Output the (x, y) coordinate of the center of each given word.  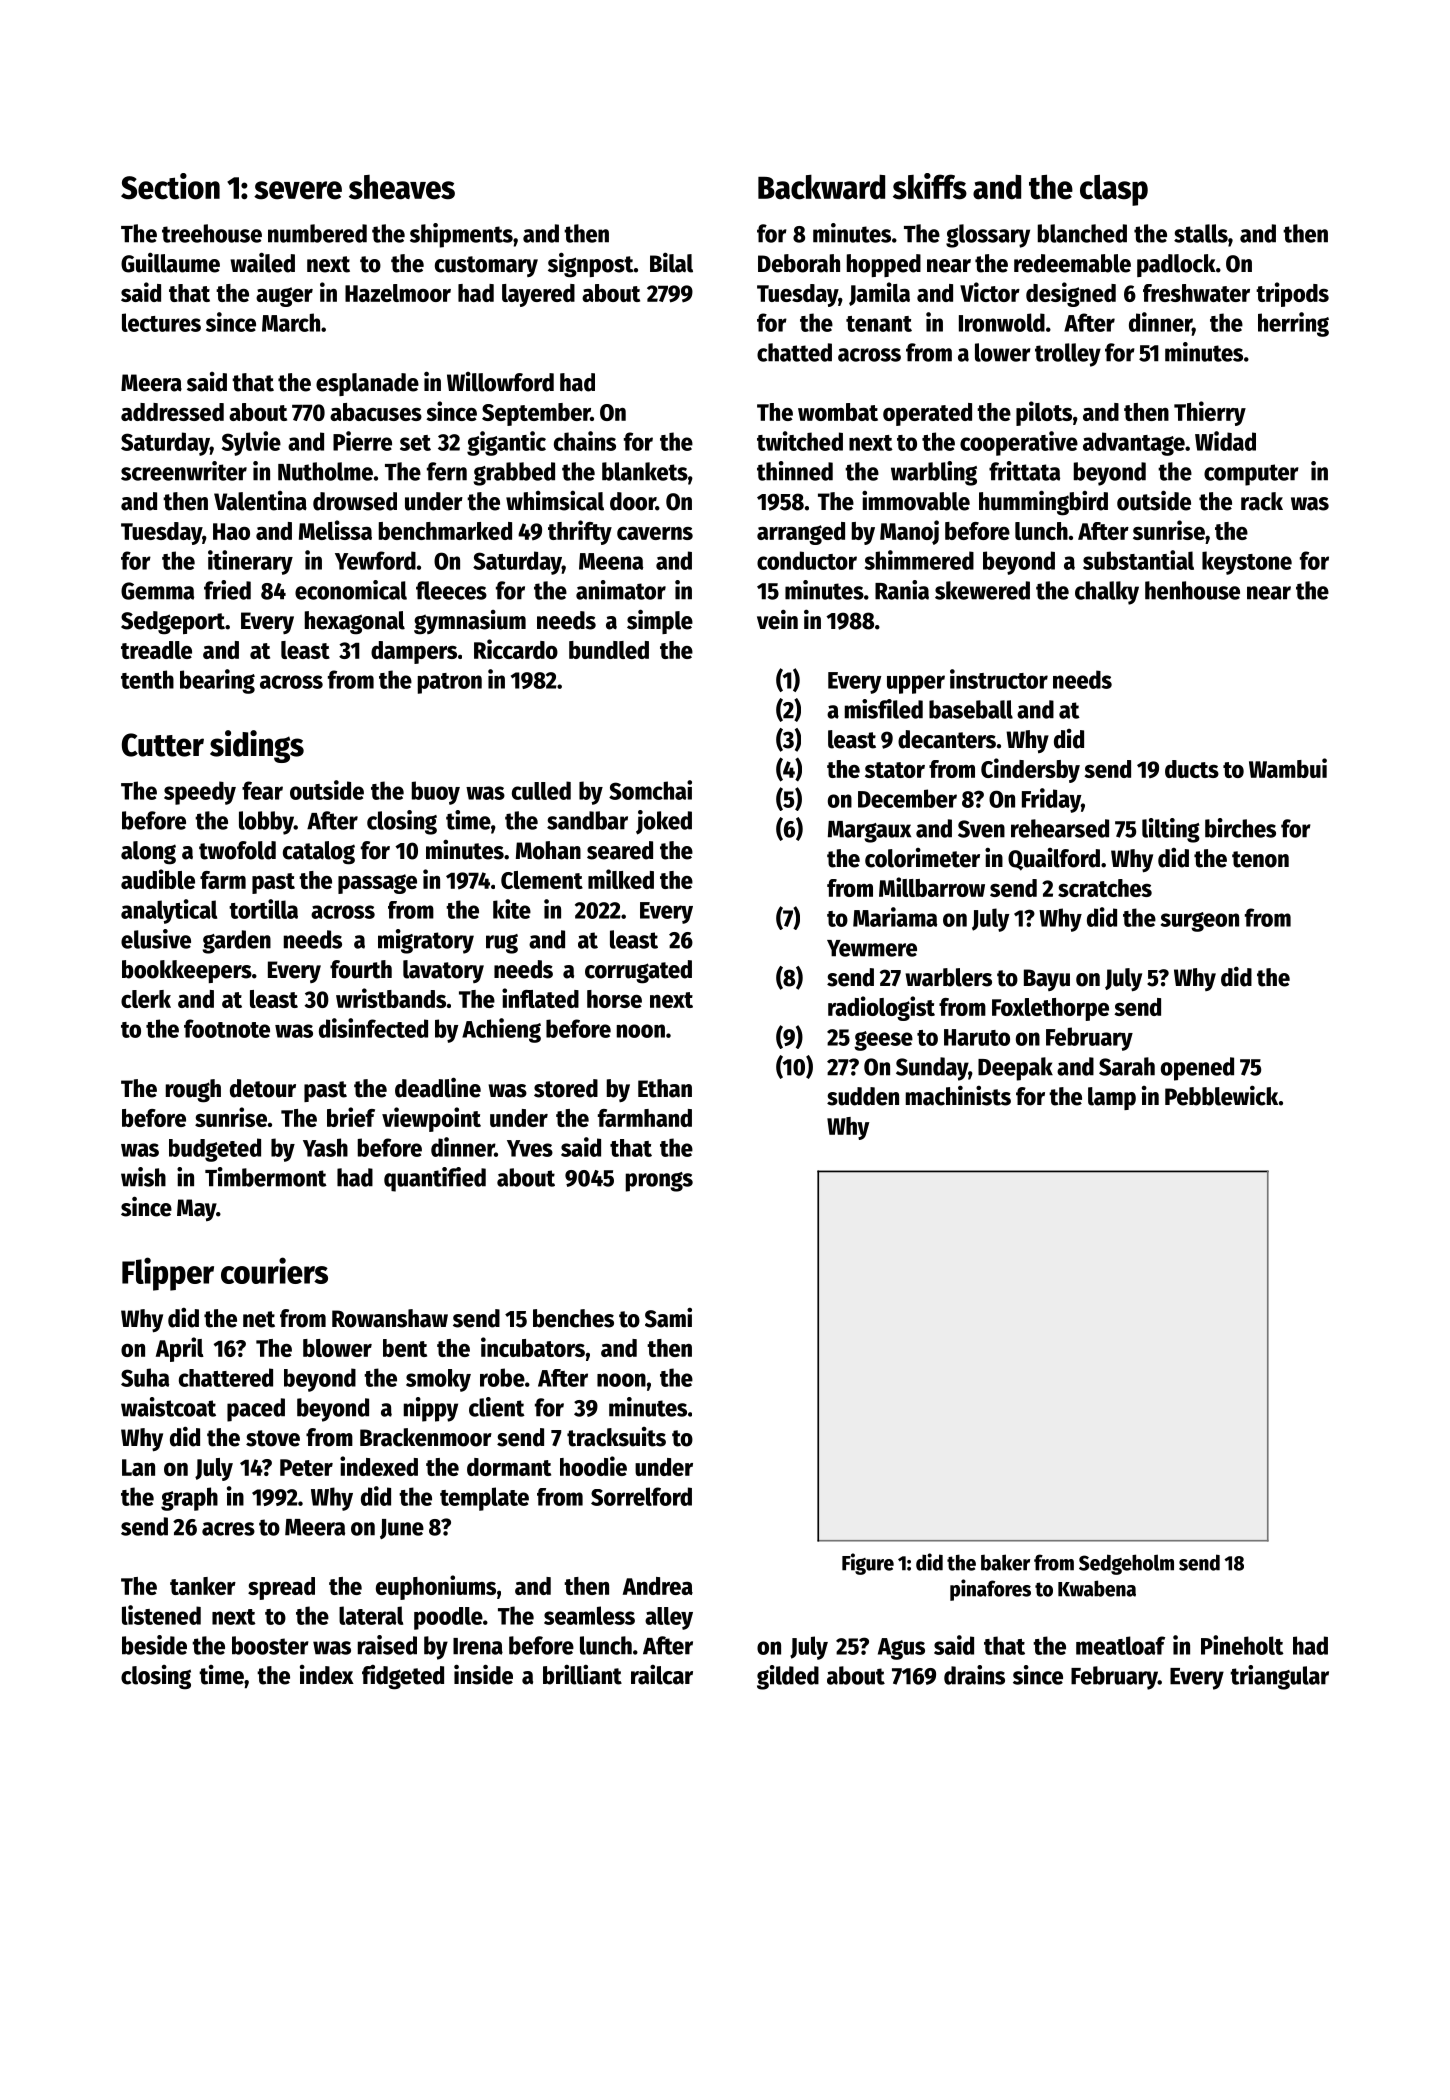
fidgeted (403, 1677)
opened (1197, 1069)
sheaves (402, 187)
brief (351, 1117)
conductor (807, 560)
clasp (1114, 190)
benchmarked (445, 531)
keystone (1247, 563)
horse (614, 999)
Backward (821, 187)
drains (974, 1675)
